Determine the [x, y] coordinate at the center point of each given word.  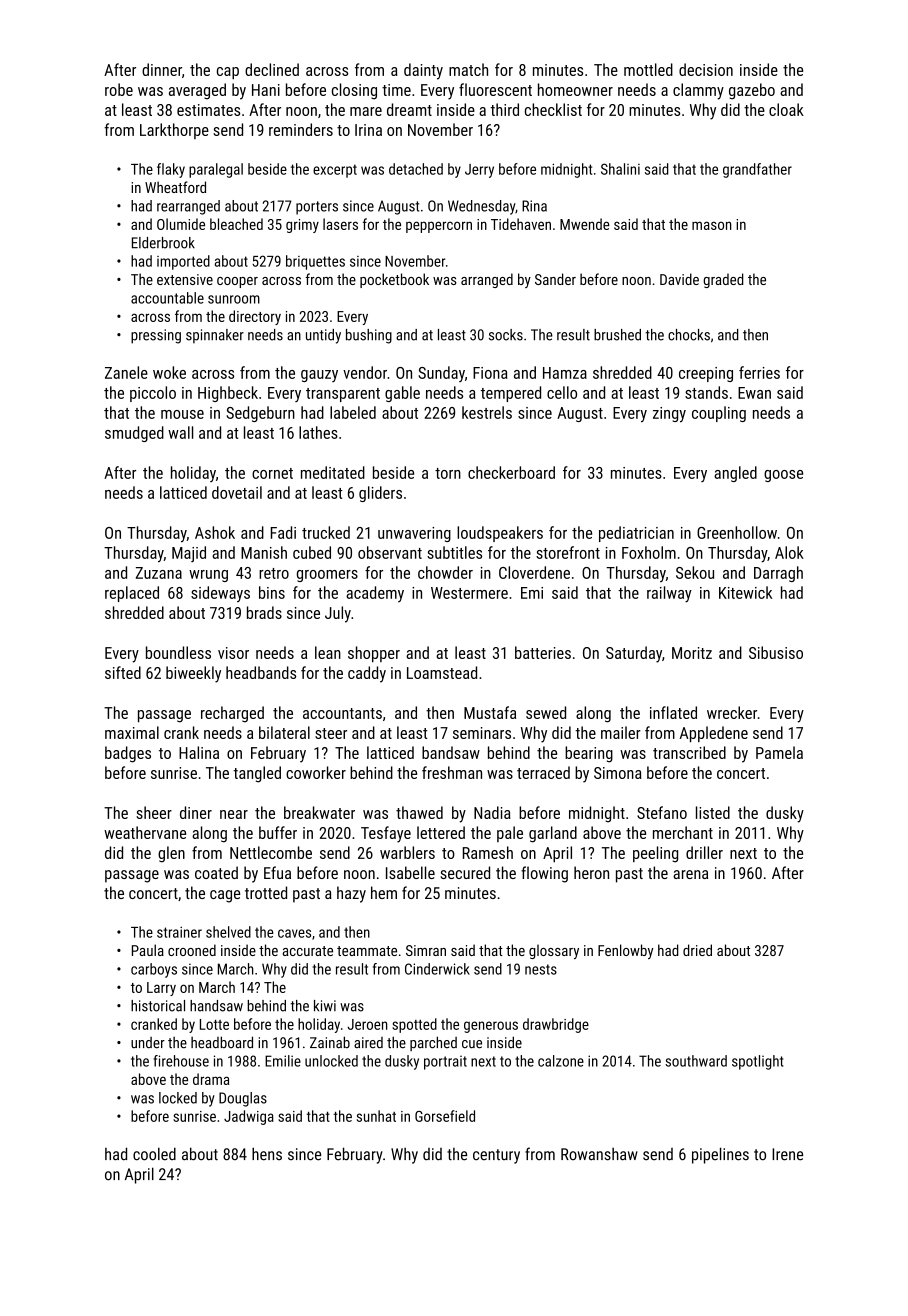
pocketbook [394, 280]
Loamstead [442, 672]
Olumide [181, 224]
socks [506, 335]
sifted [123, 672]
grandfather [757, 170]
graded [723, 280]
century [496, 1156]
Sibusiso [776, 652]
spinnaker [215, 336]
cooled [154, 1154]
